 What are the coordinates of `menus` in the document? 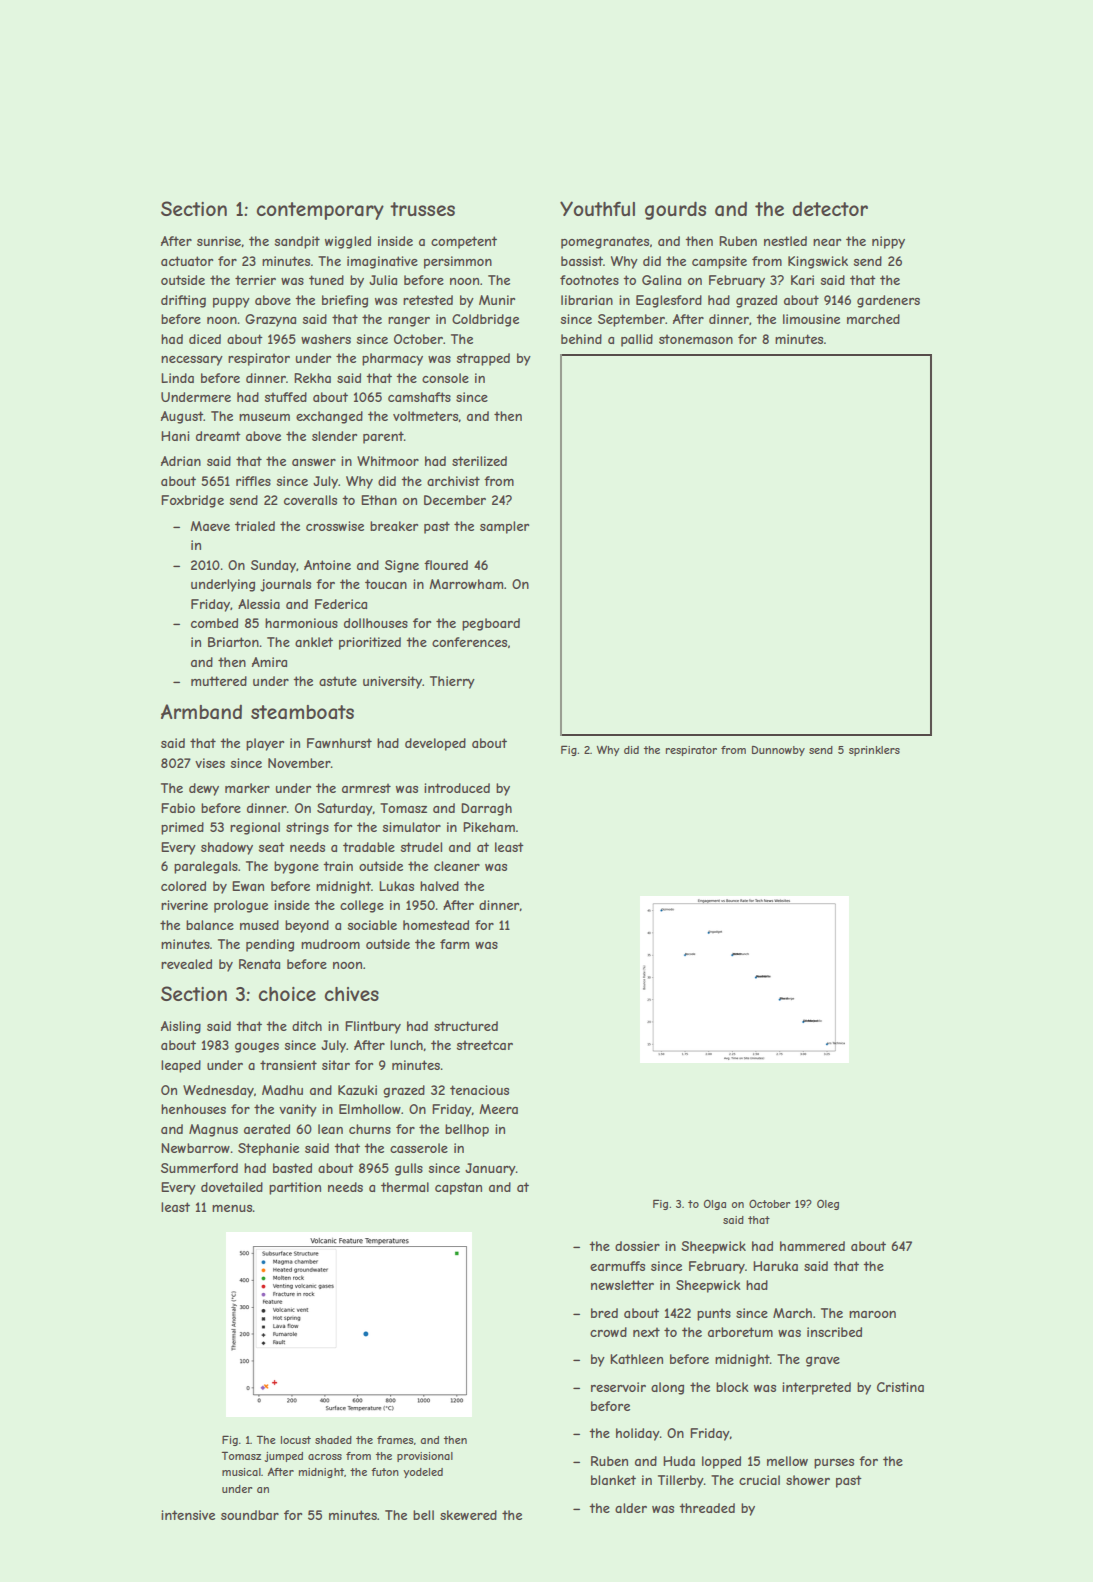 It's located at (232, 1208).
